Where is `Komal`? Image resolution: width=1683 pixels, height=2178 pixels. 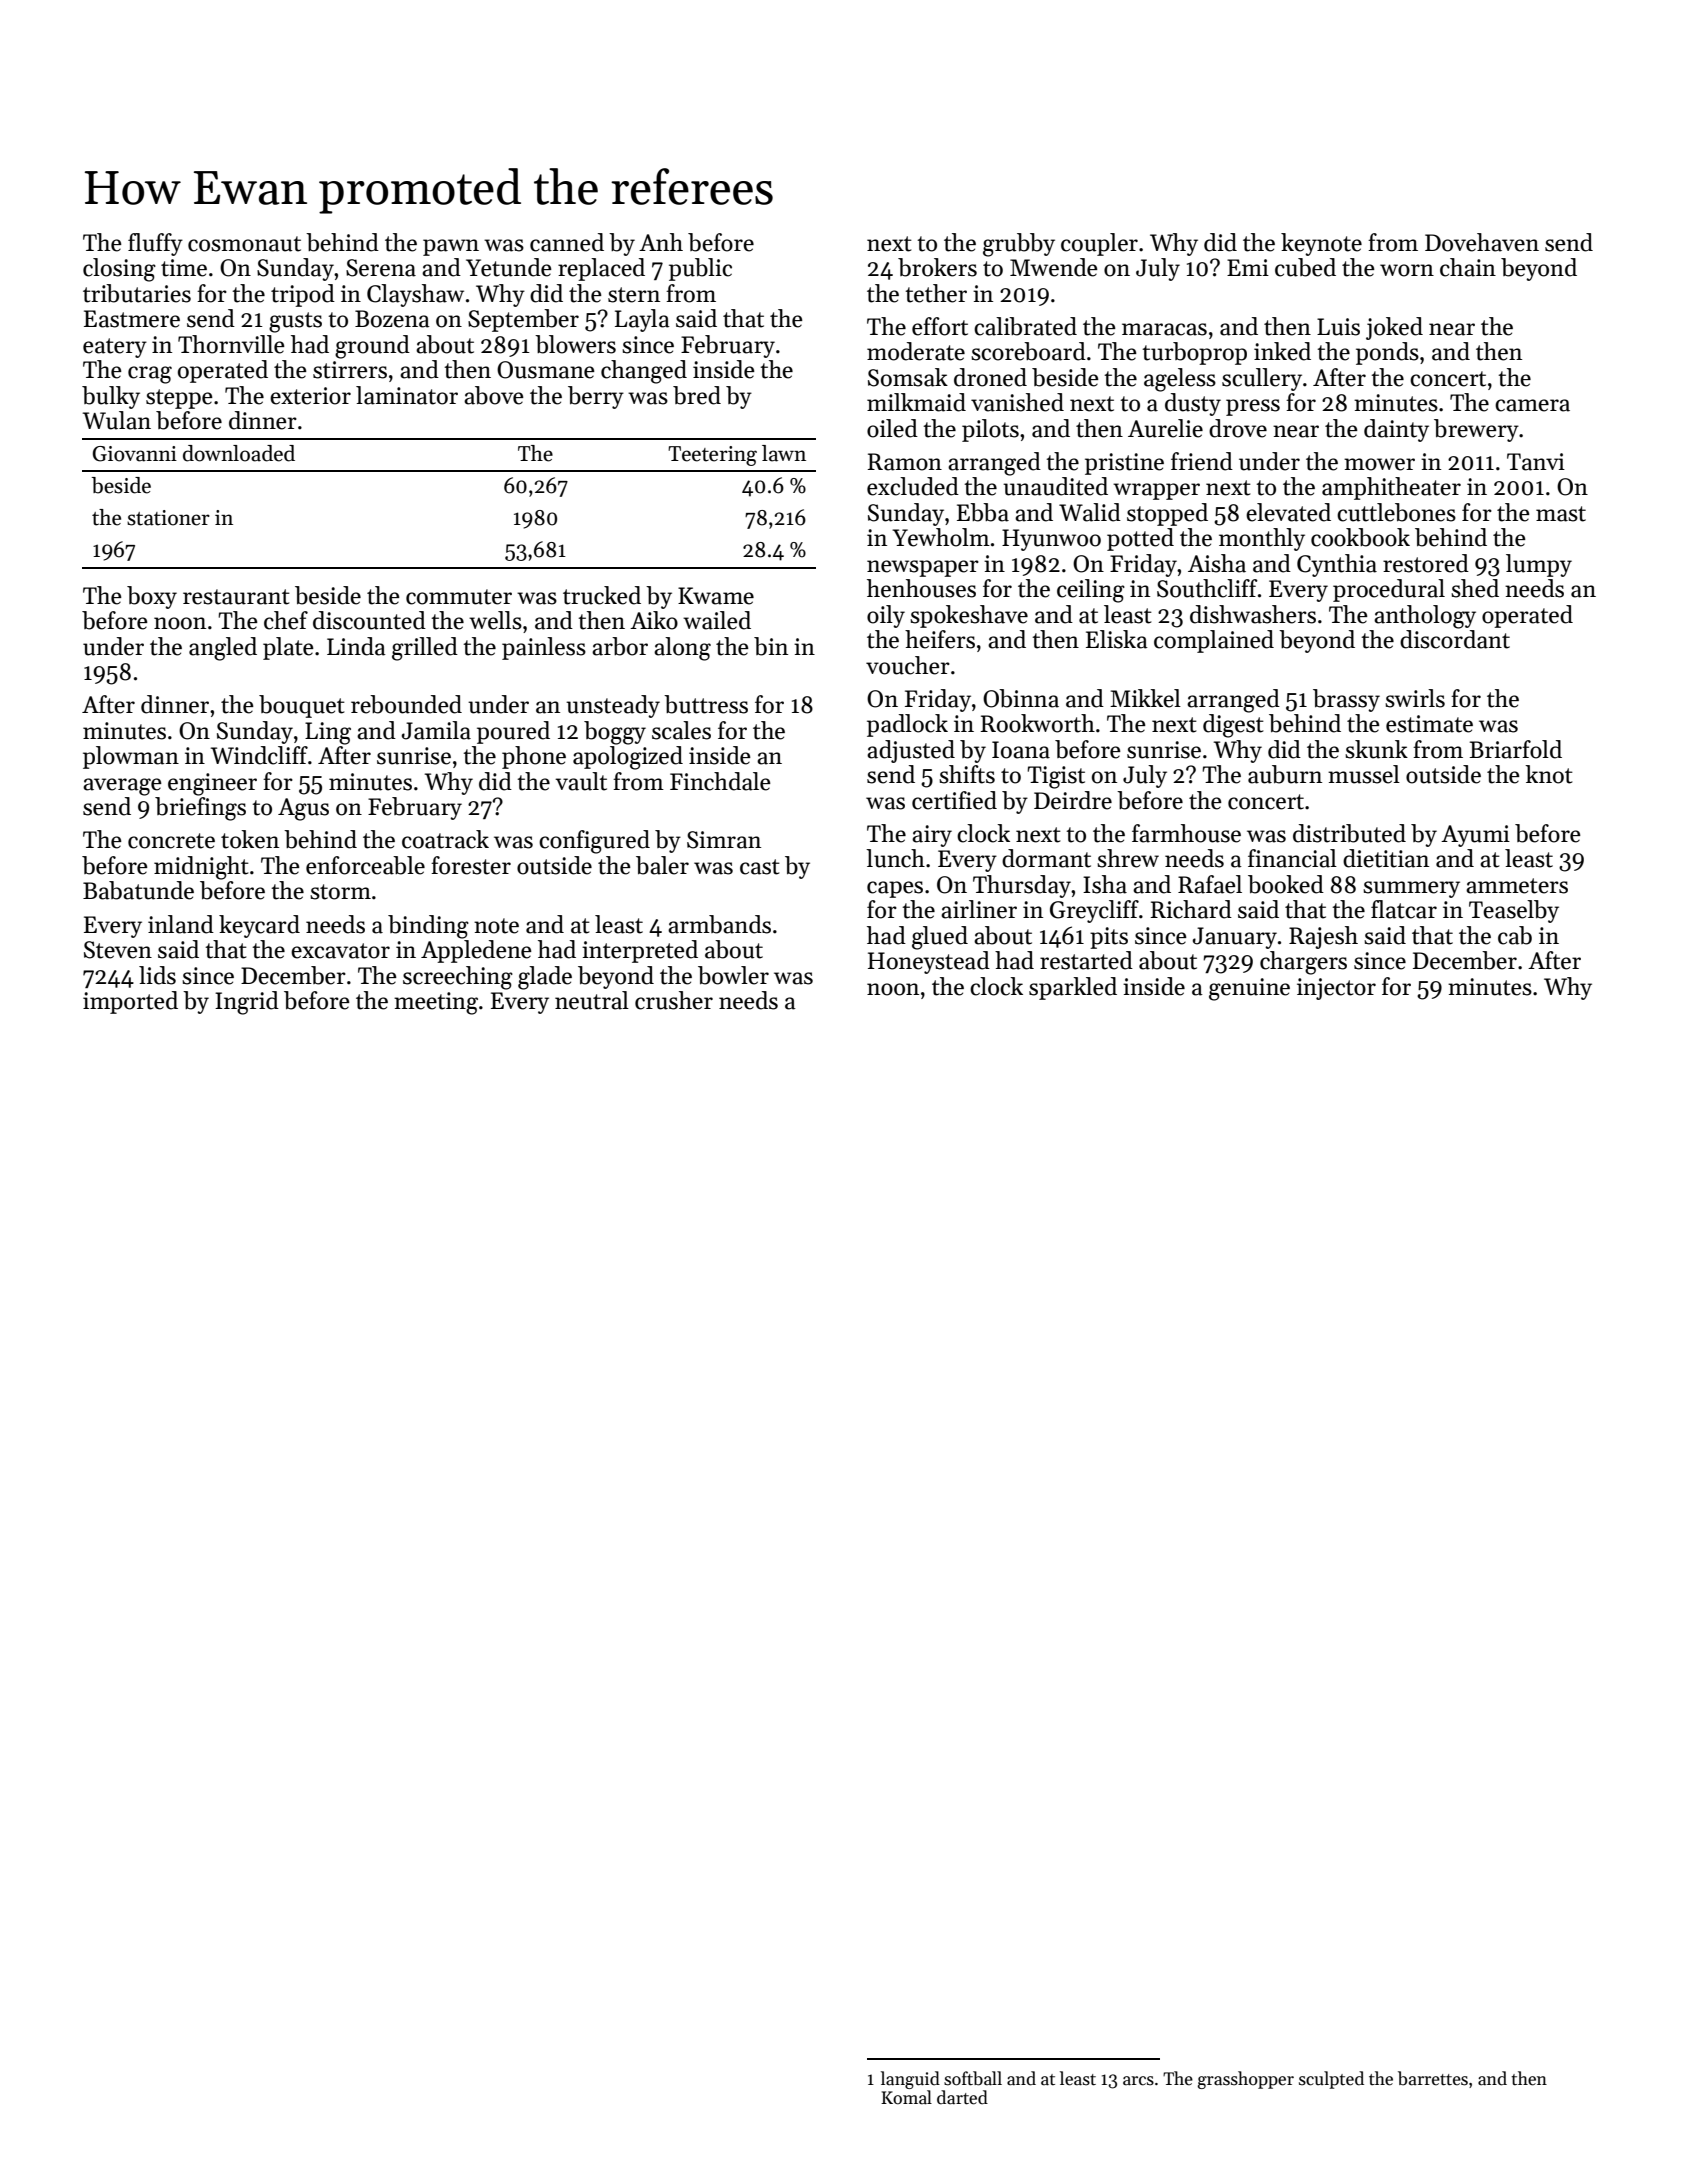
Komal is located at coordinates (906, 2097).
